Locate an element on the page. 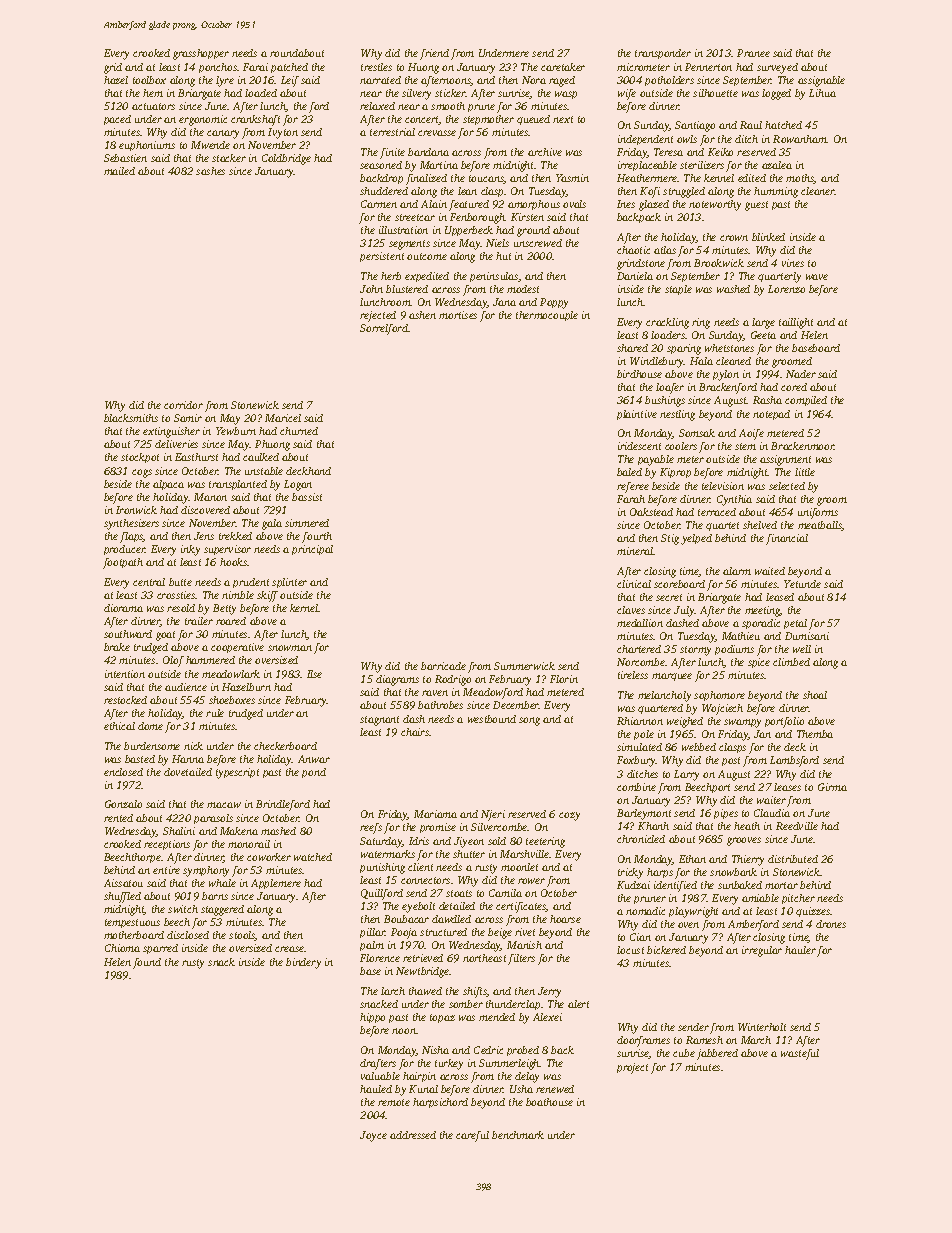  Farah is located at coordinates (631, 499).
